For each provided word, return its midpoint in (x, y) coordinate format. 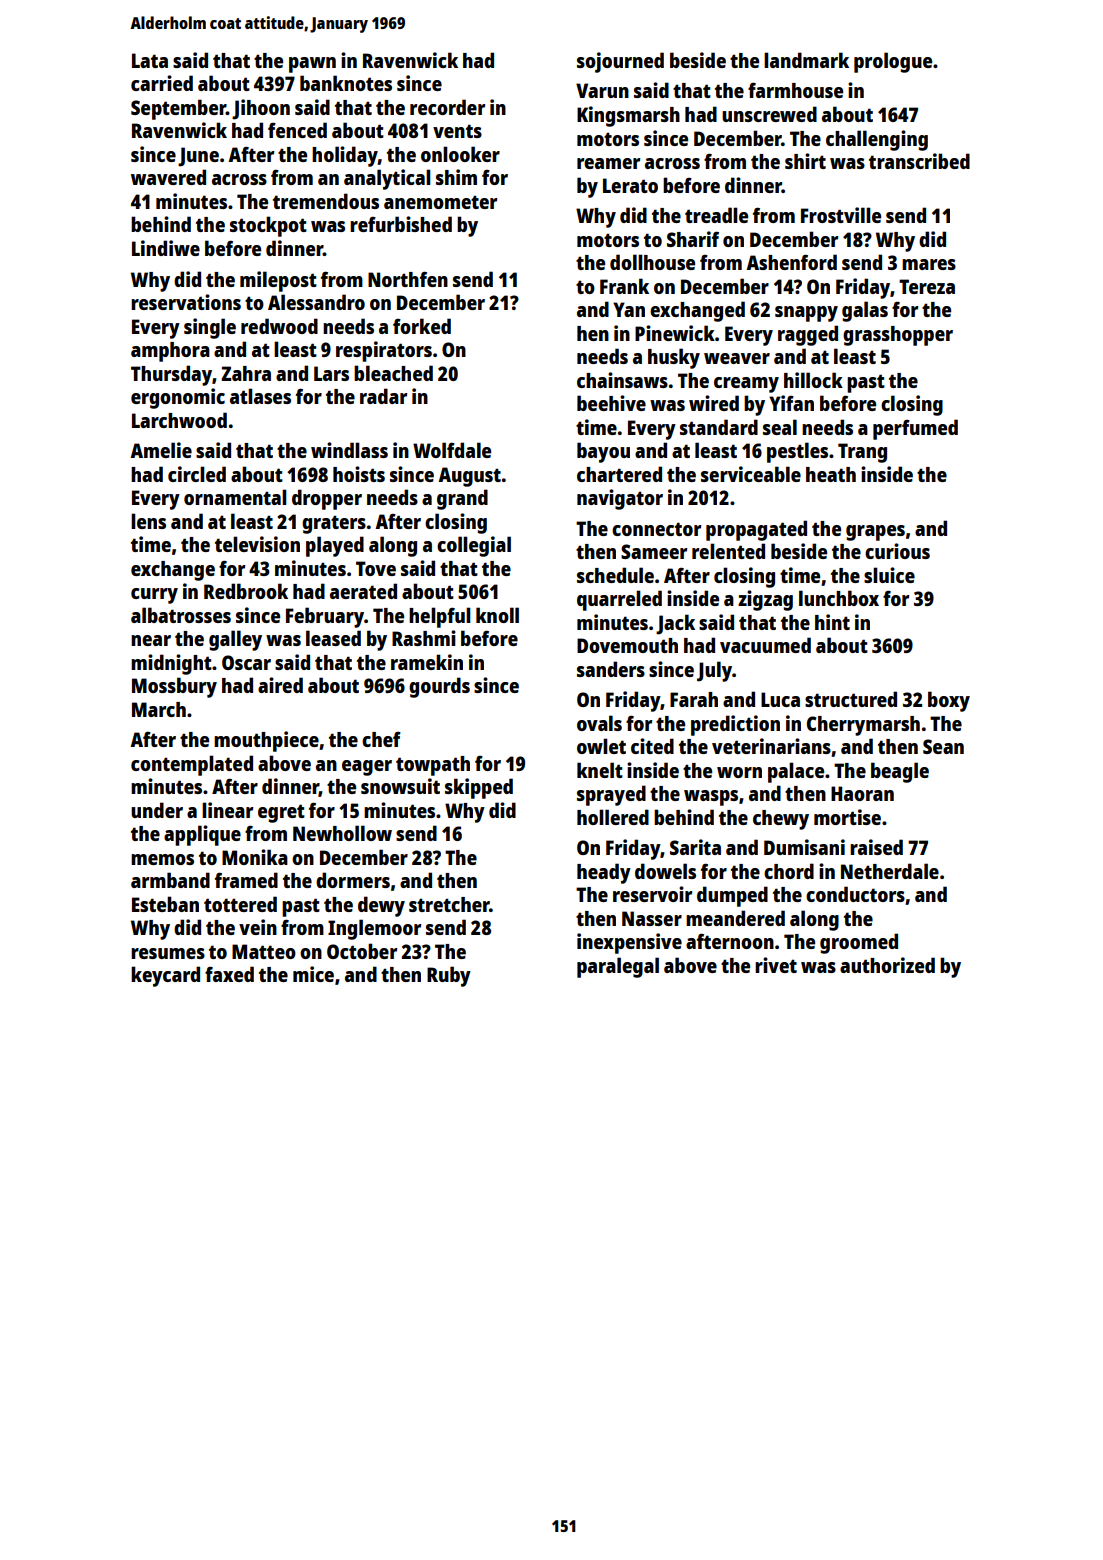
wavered (168, 177)
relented (728, 551)
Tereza (927, 286)
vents (457, 131)
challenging (877, 140)
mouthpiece (266, 741)
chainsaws (622, 380)
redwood (279, 326)
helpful (440, 617)
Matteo (264, 951)
